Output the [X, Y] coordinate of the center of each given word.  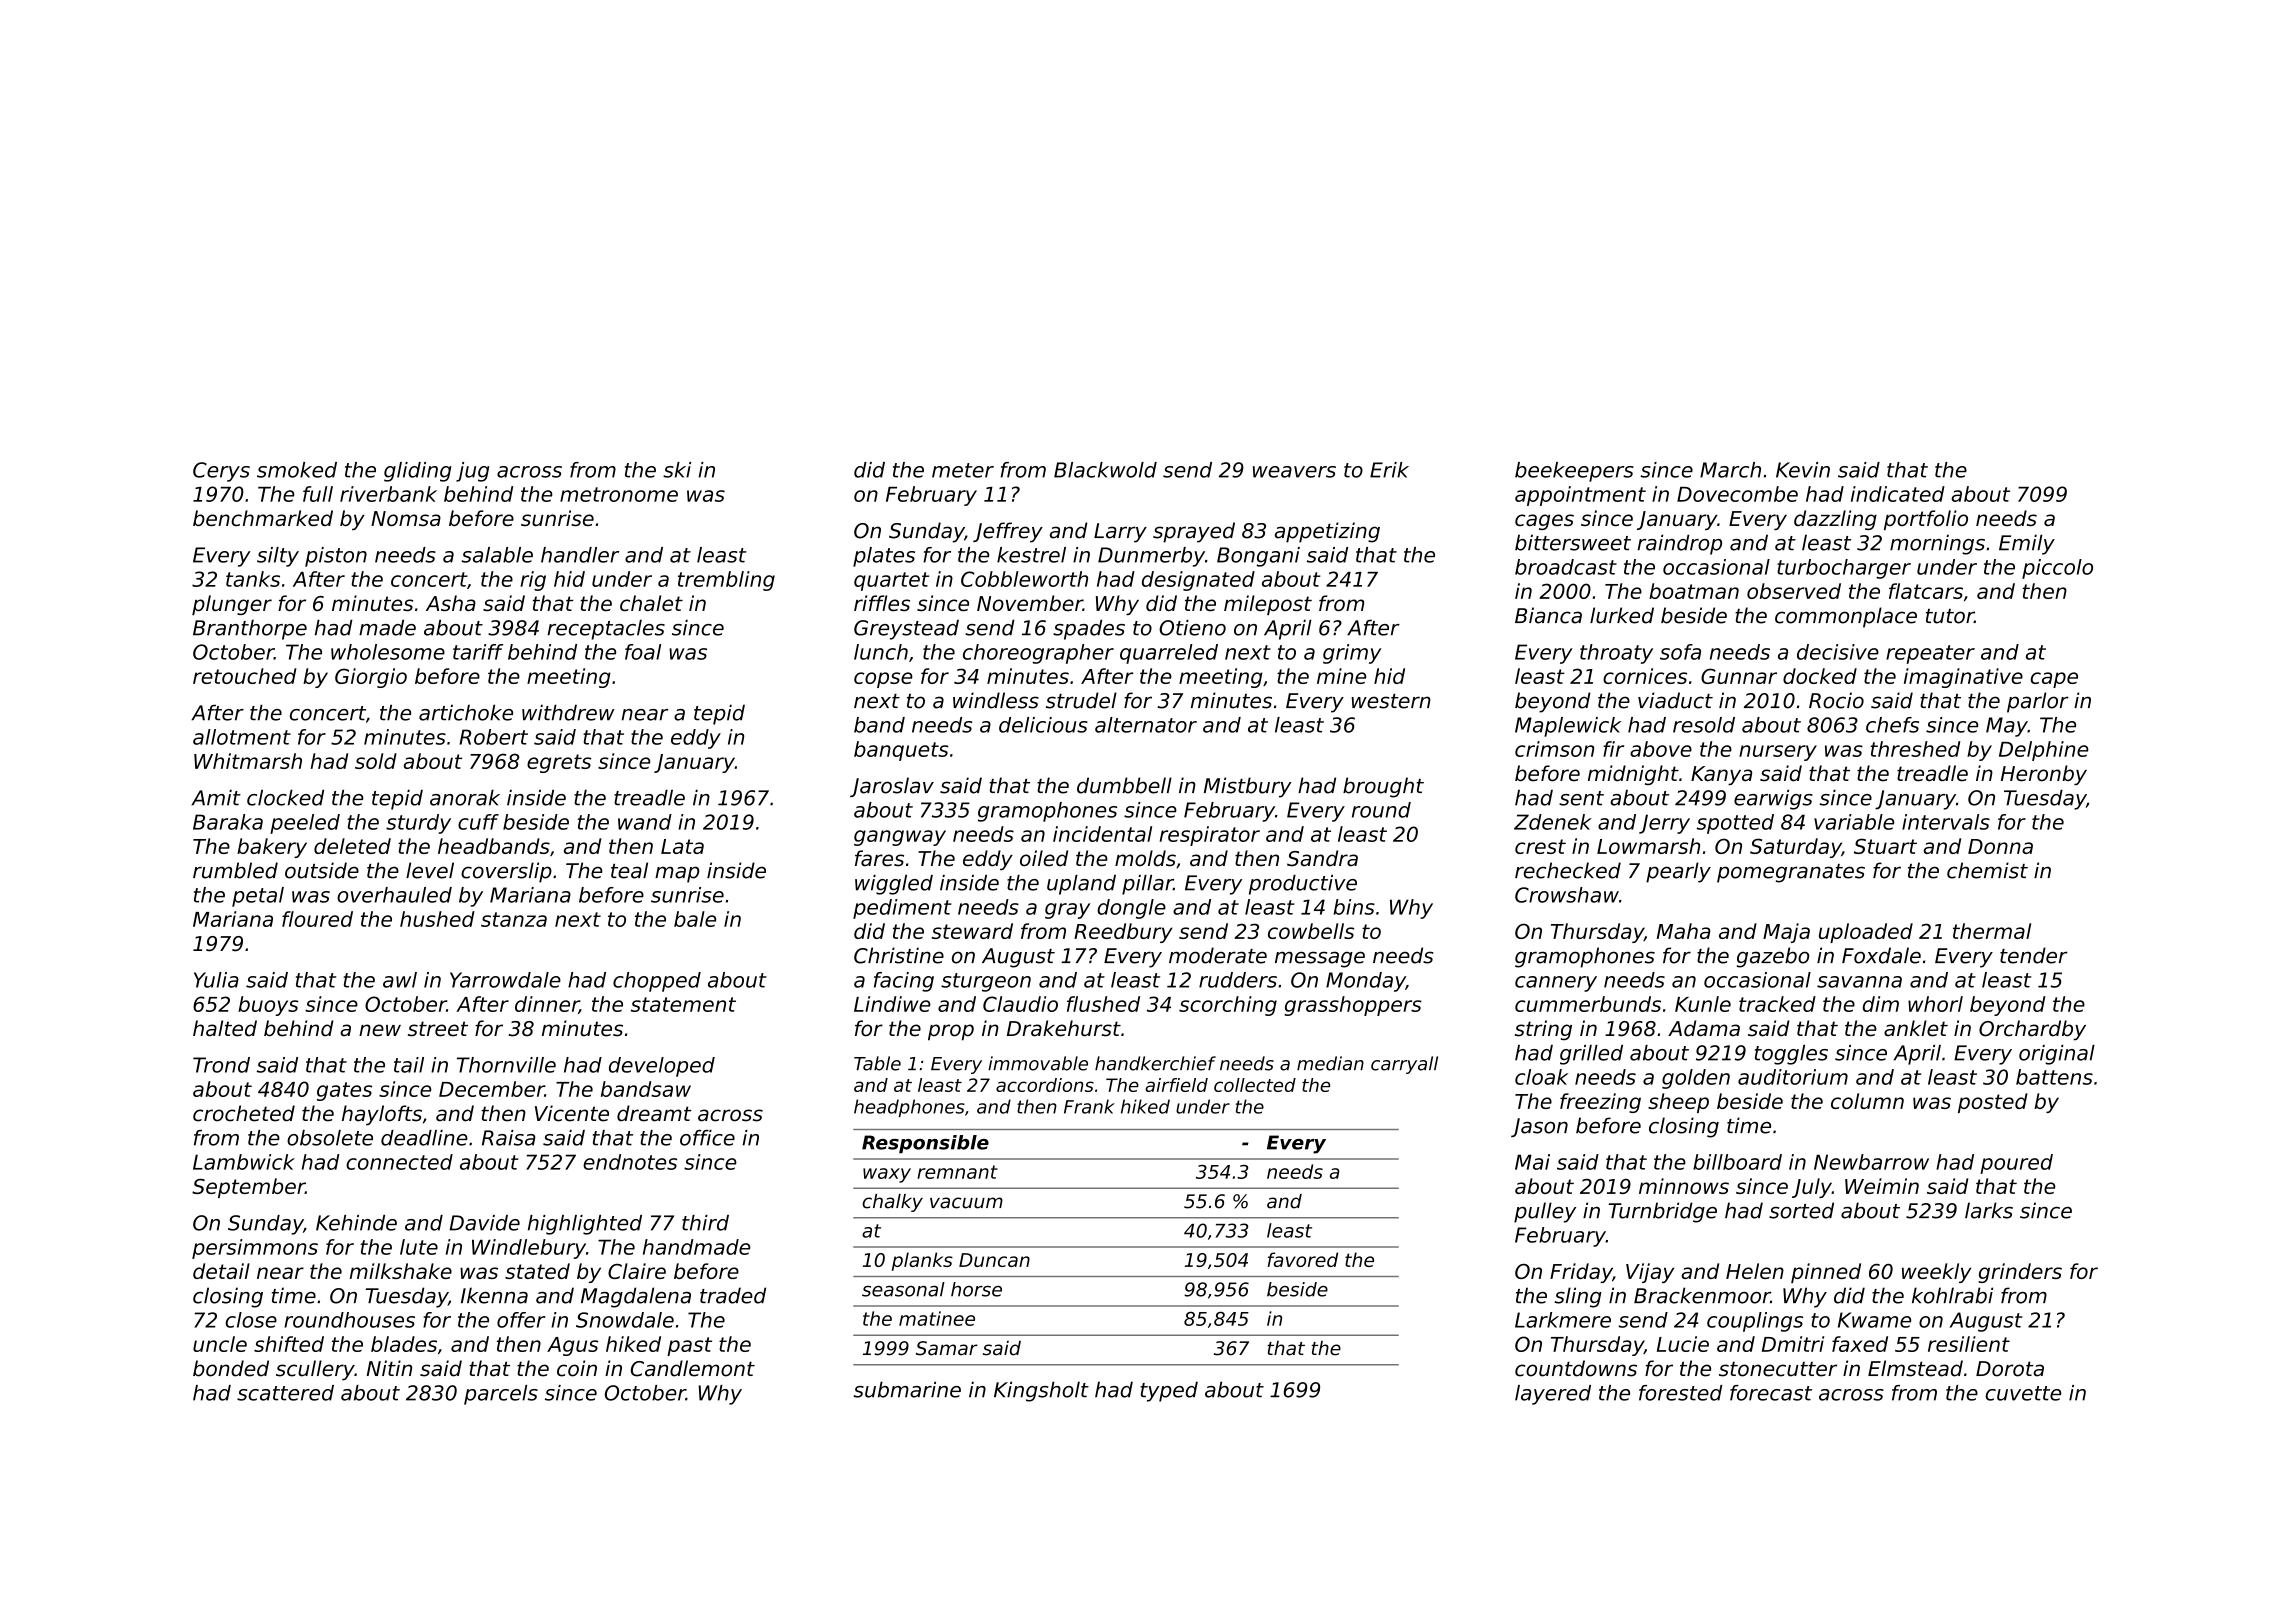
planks [922, 1261]
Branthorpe [250, 629]
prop [951, 1032]
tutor [1950, 616]
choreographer [1038, 654]
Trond [221, 1065]
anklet [1916, 1028]
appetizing [1327, 532]
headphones [909, 1108]
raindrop [1679, 544]
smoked [297, 470]
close [251, 1320]
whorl [1935, 1004]
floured [317, 919]
